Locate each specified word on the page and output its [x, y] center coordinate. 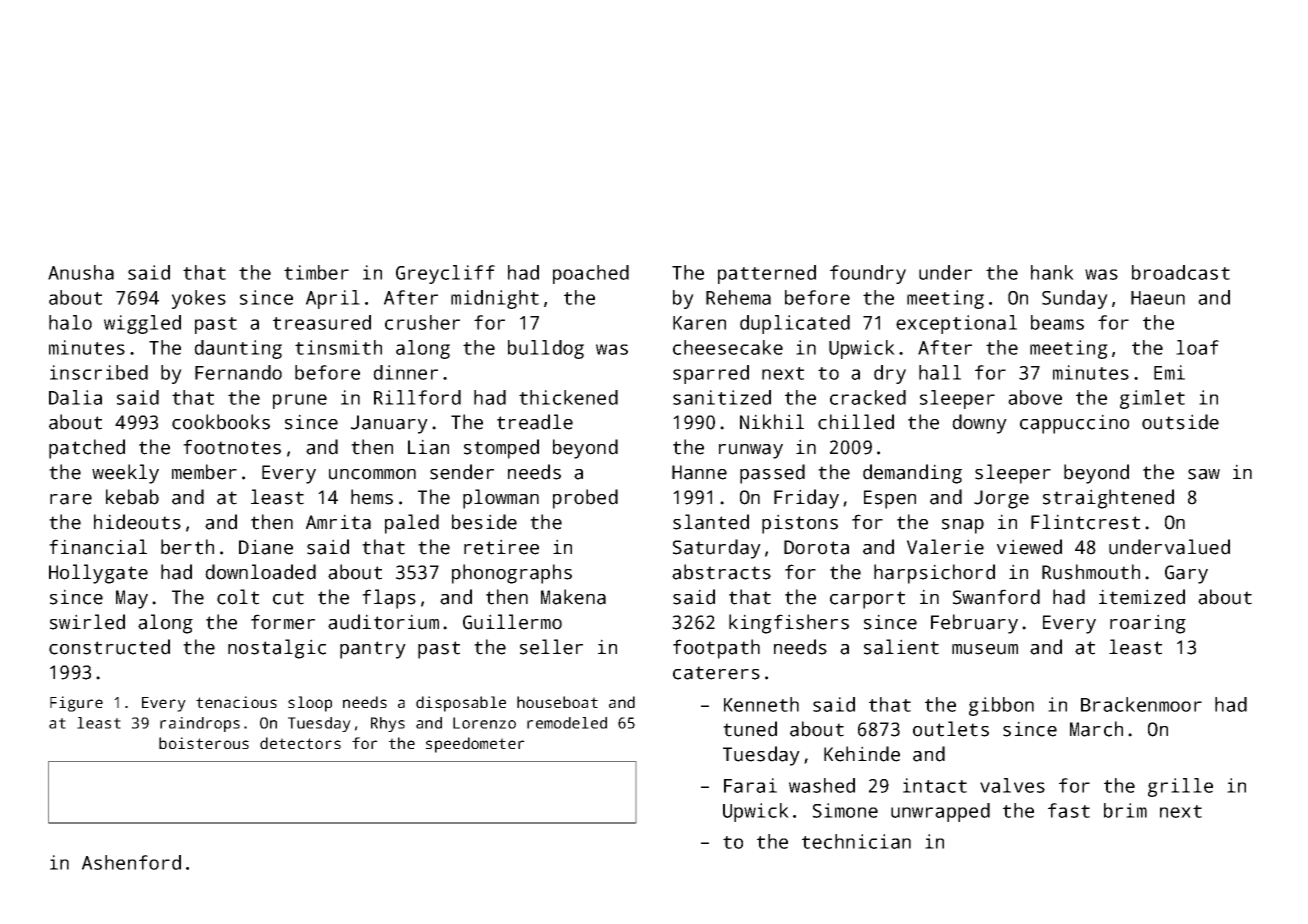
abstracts [721, 572]
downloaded [260, 572]
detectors [300, 743]
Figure [76, 704]
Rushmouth [1091, 572]
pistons [800, 524]
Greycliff [445, 274]
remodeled [567, 723]
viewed [1029, 547]
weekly [125, 474]
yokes [199, 299]
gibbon [1001, 706]
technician [856, 841]
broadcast [1181, 272]
